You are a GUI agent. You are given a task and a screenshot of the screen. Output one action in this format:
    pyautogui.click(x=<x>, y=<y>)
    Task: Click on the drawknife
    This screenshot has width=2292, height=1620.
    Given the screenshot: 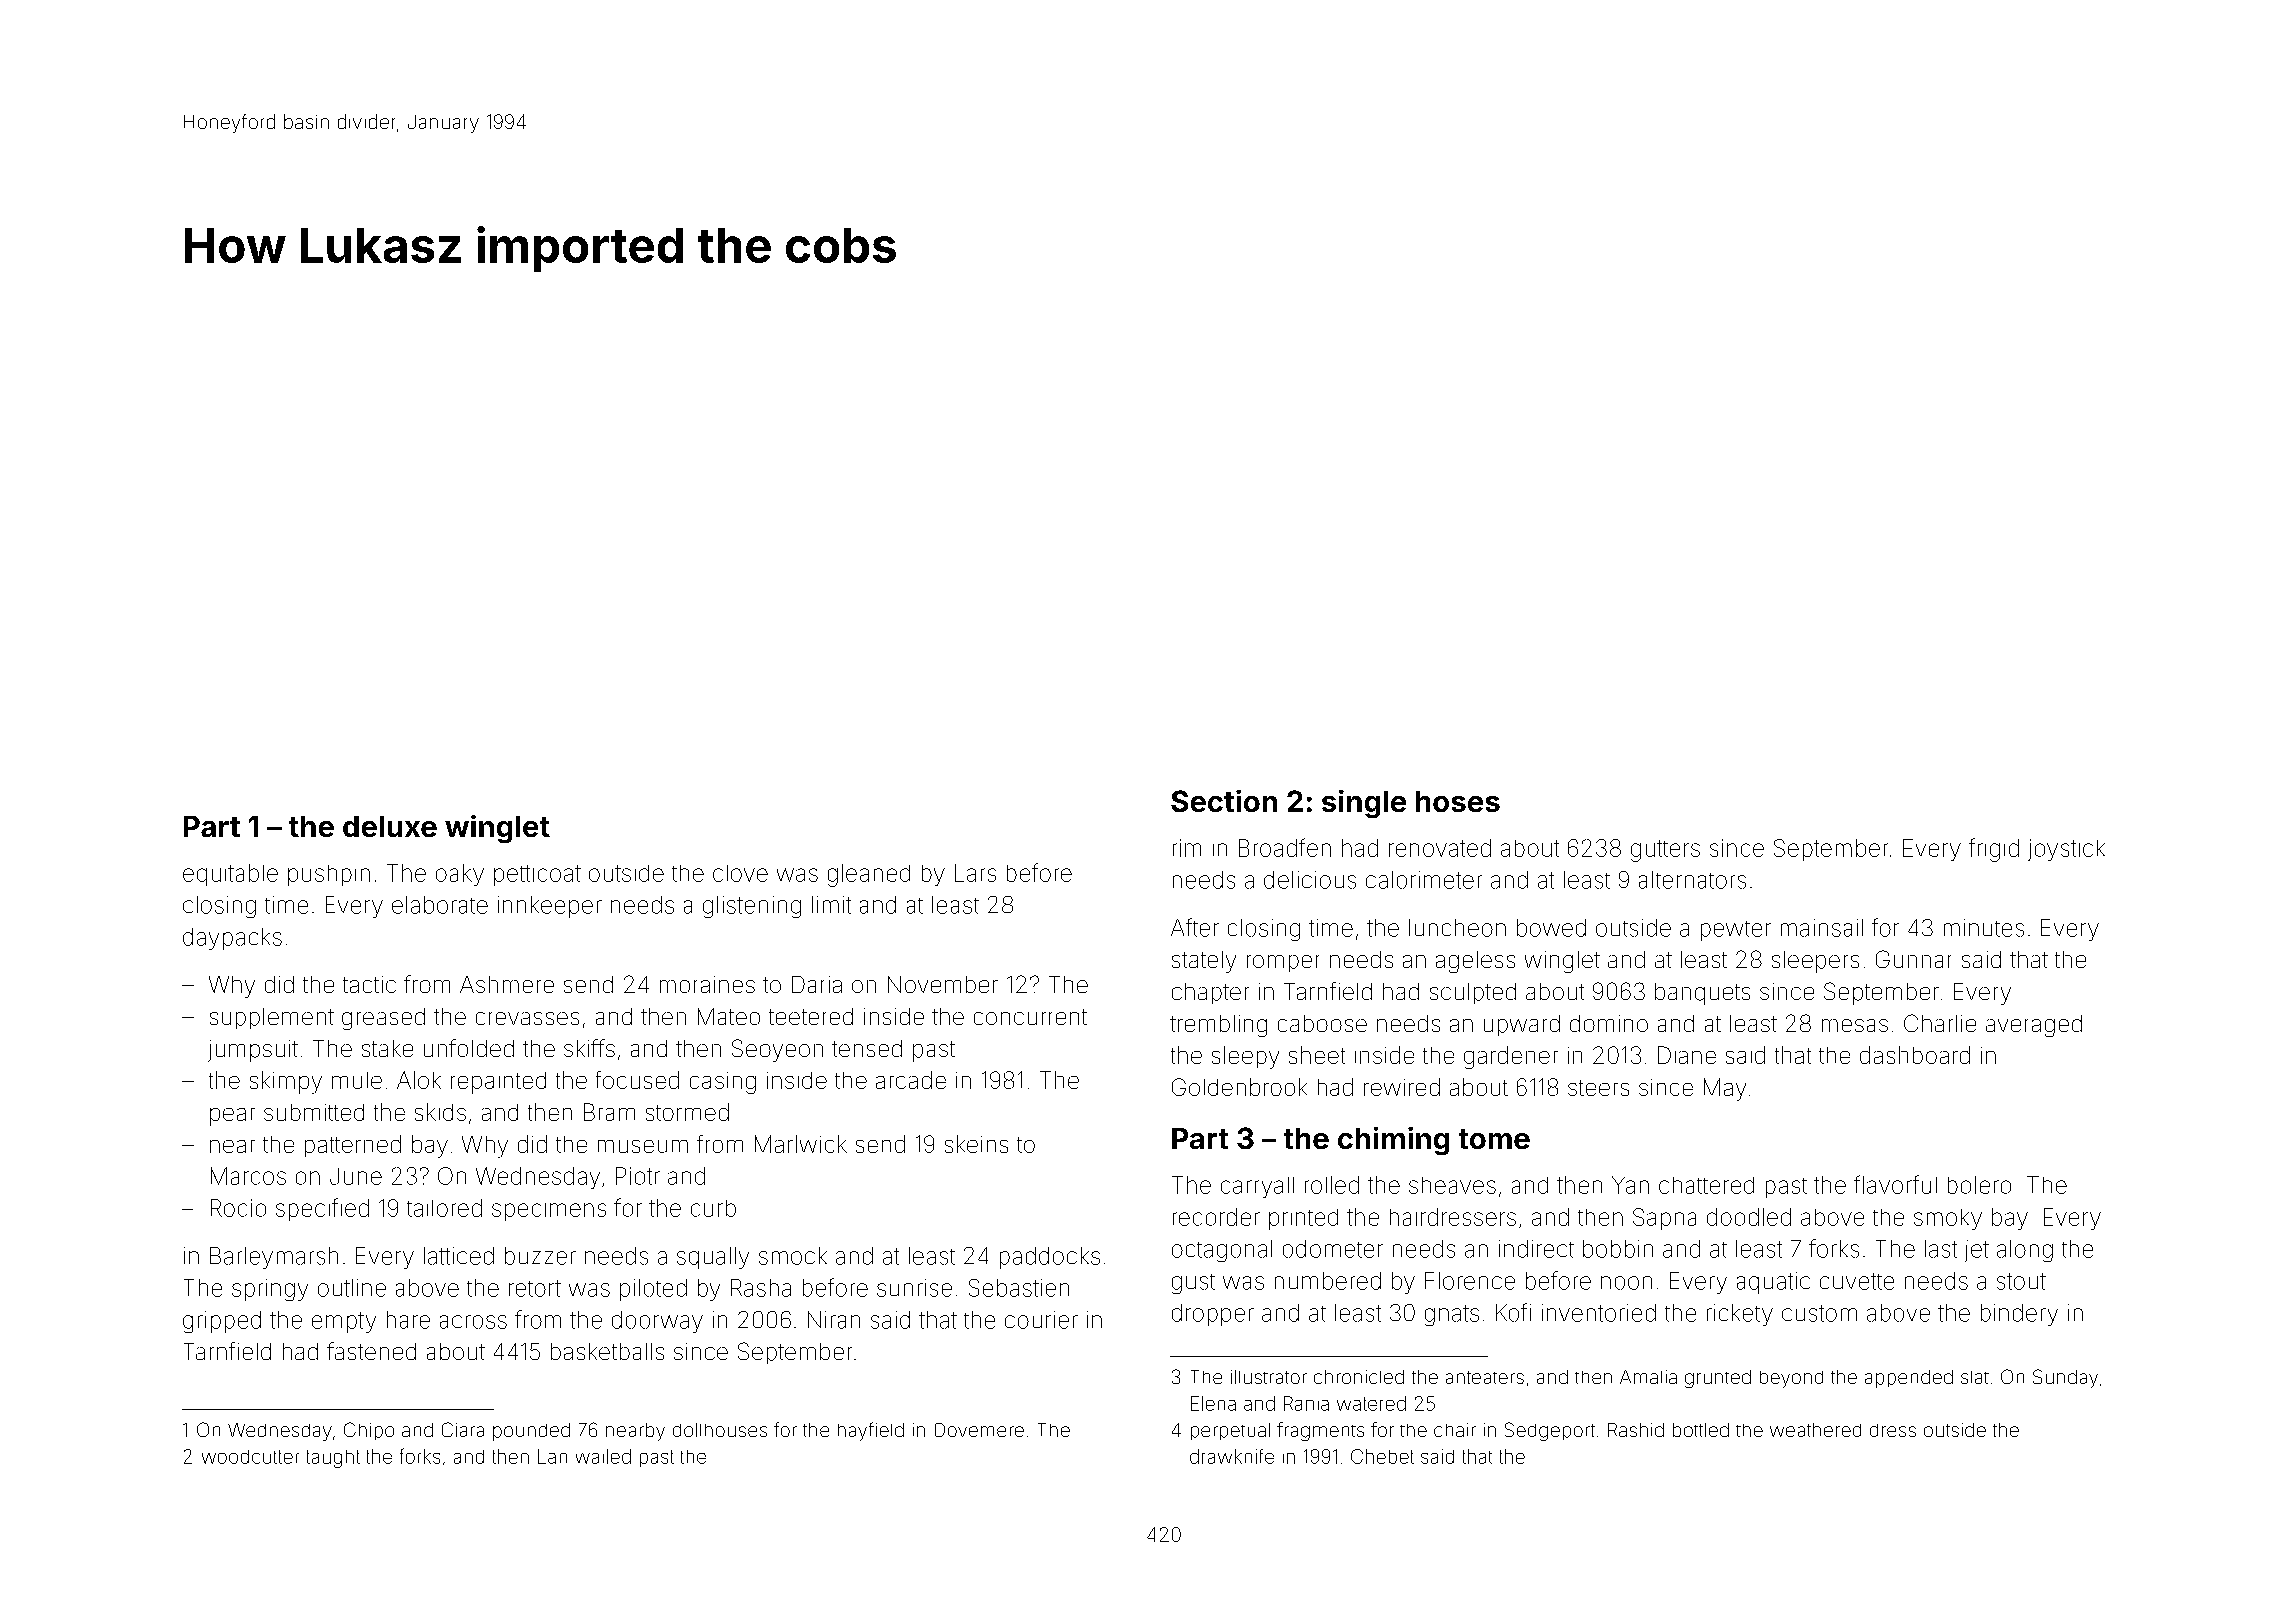 What is the action you would take?
    pyautogui.click(x=1232, y=1456)
